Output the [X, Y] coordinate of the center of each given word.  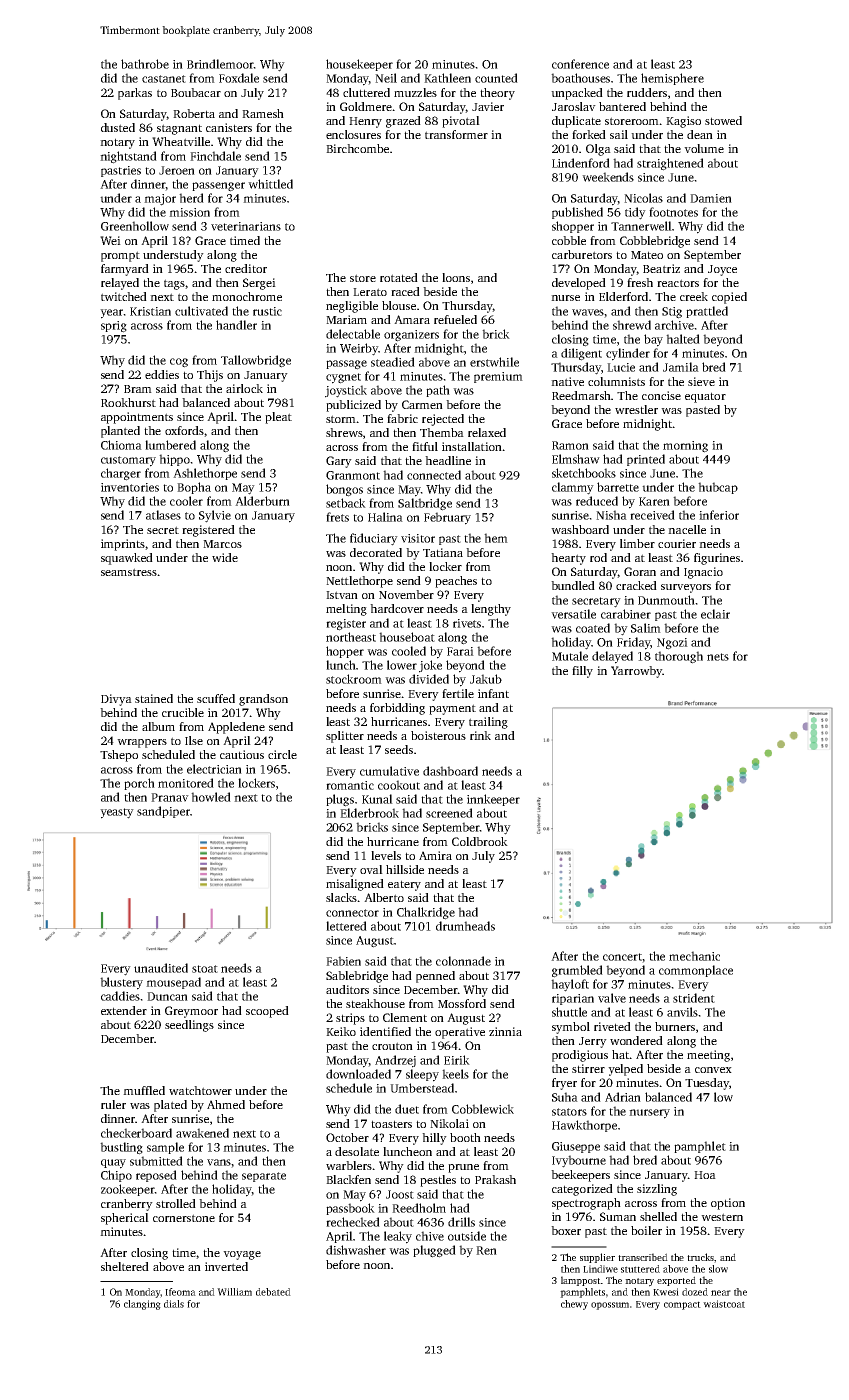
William [234, 1292]
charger [121, 474]
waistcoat [724, 1304]
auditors [347, 989]
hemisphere [672, 79]
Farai [460, 651]
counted [496, 78]
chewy [574, 1305]
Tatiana [443, 552]
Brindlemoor [220, 64]
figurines [717, 559]
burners [675, 1026]
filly [582, 672]
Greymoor [191, 1012]
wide [225, 557]
